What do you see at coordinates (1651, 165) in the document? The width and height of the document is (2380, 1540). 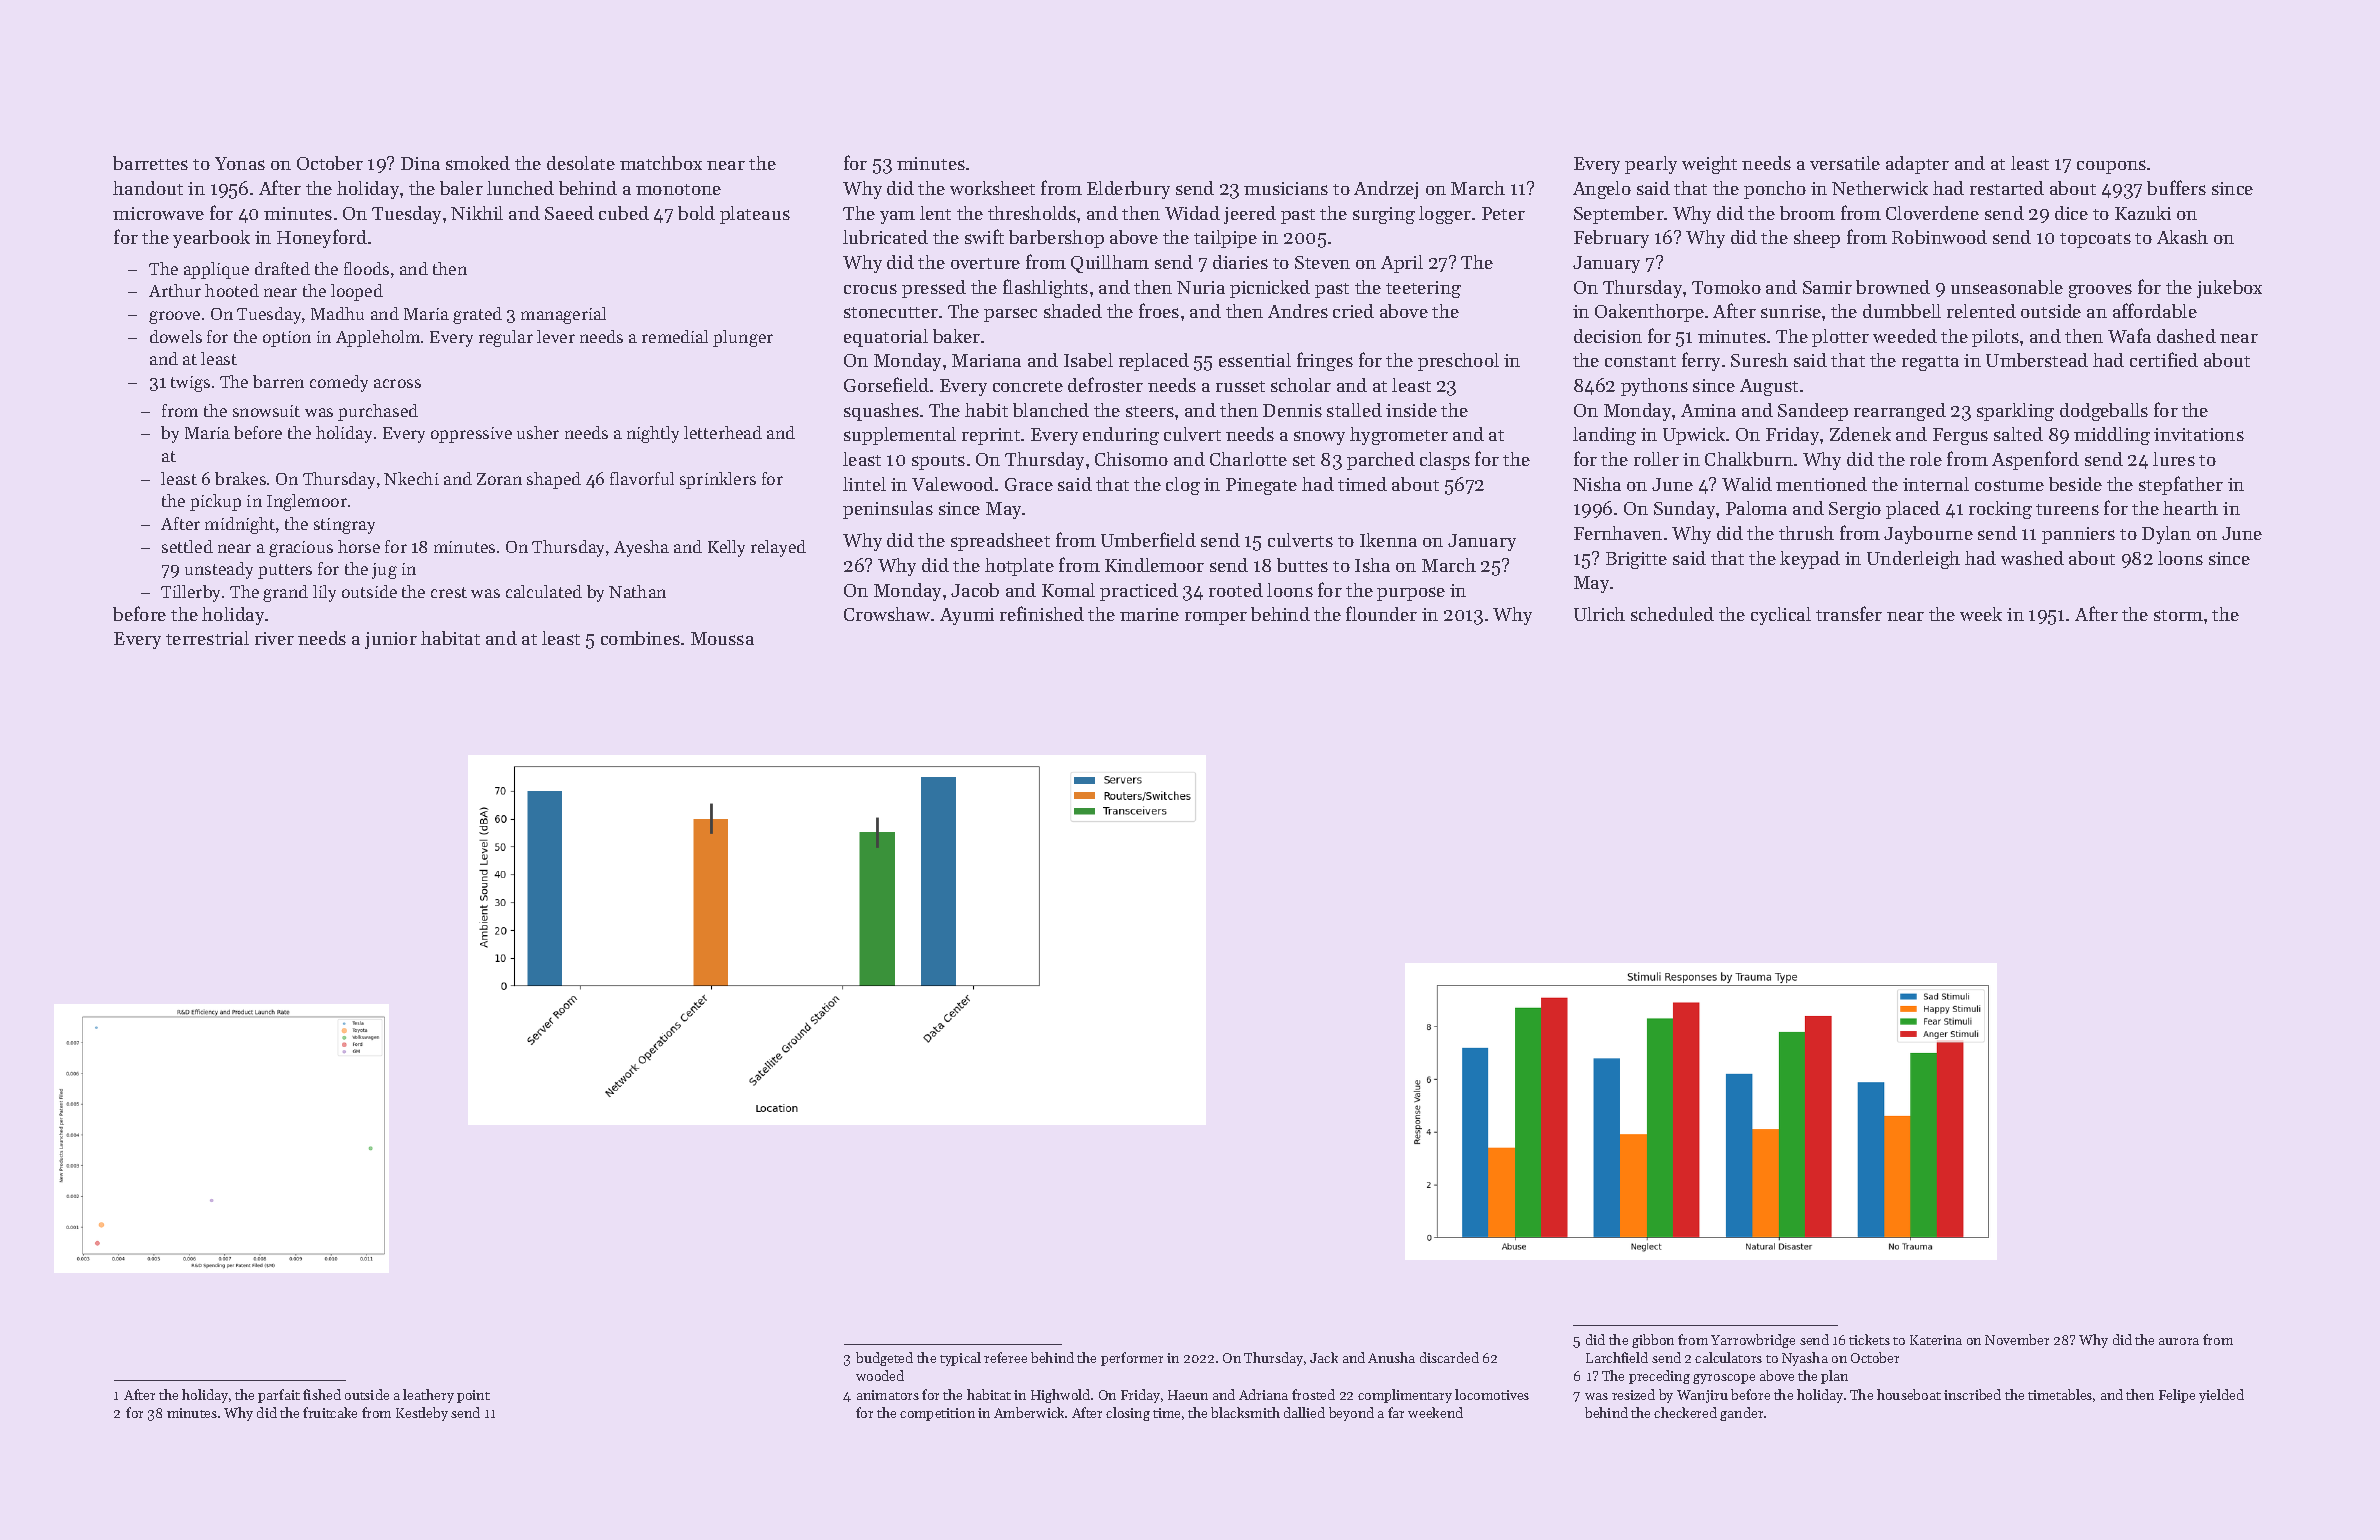 I see `pearly` at bounding box center [1651, 165].
